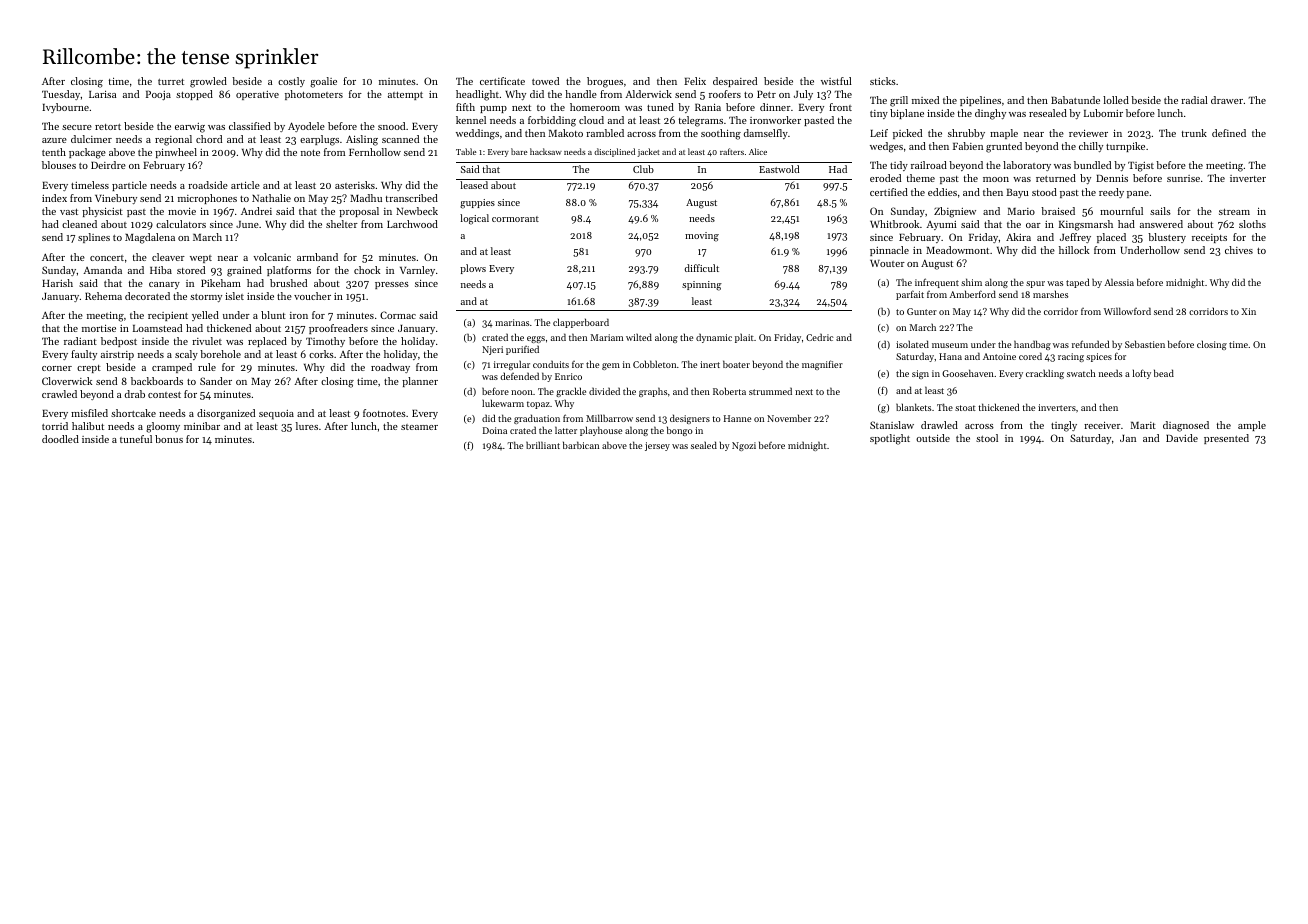 The height and width of the screenshot is (924, 1308). Describe the element at coordinates (883, 81) in the screenshot. I see `sticks` at that location.
